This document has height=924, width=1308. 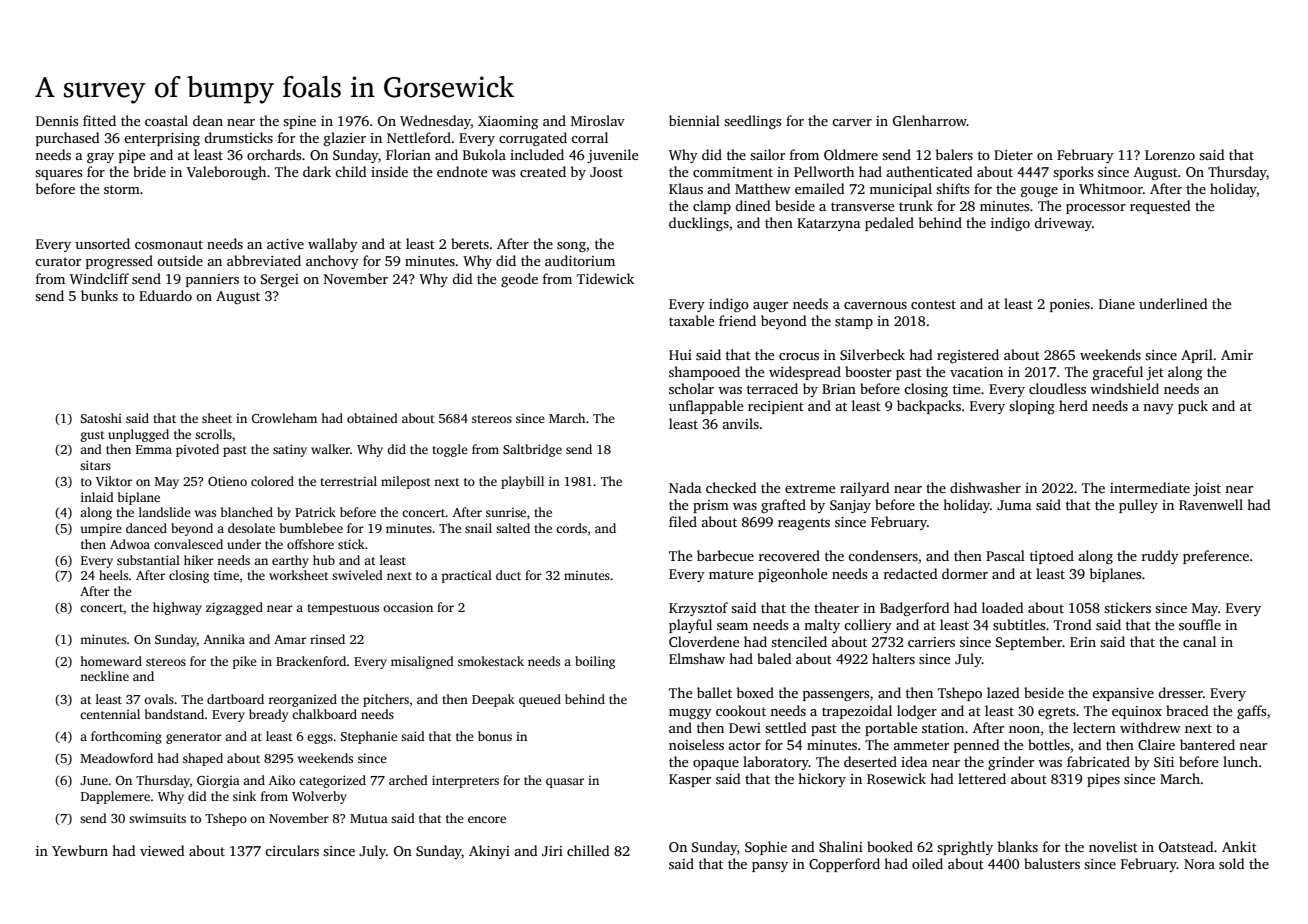 What do you see at coordinates (58, 175) in the document?
I see `squares` at bounding box center [58, 175].
